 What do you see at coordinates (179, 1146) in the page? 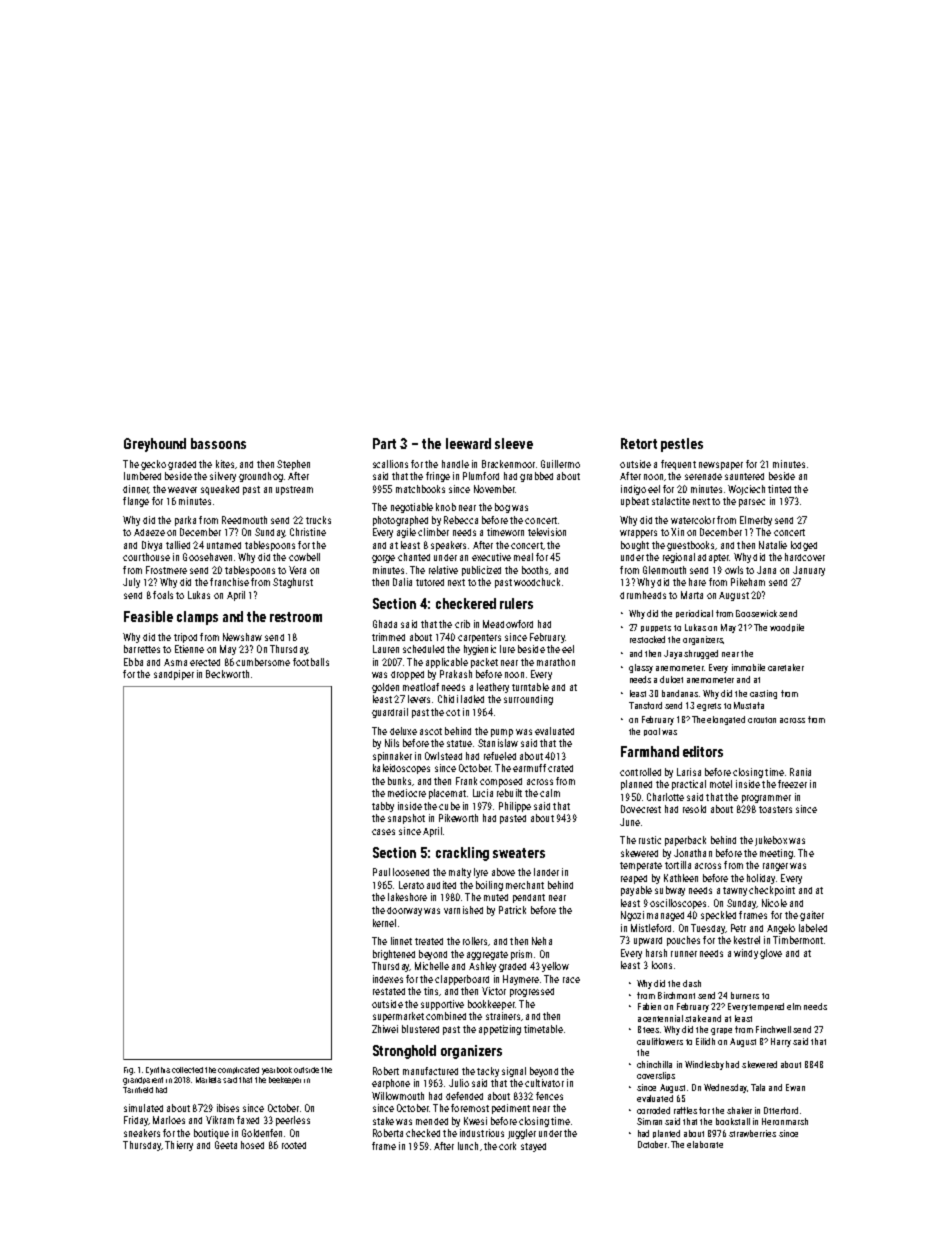
I see `Thierry` at bounding box center [179, 1146].
